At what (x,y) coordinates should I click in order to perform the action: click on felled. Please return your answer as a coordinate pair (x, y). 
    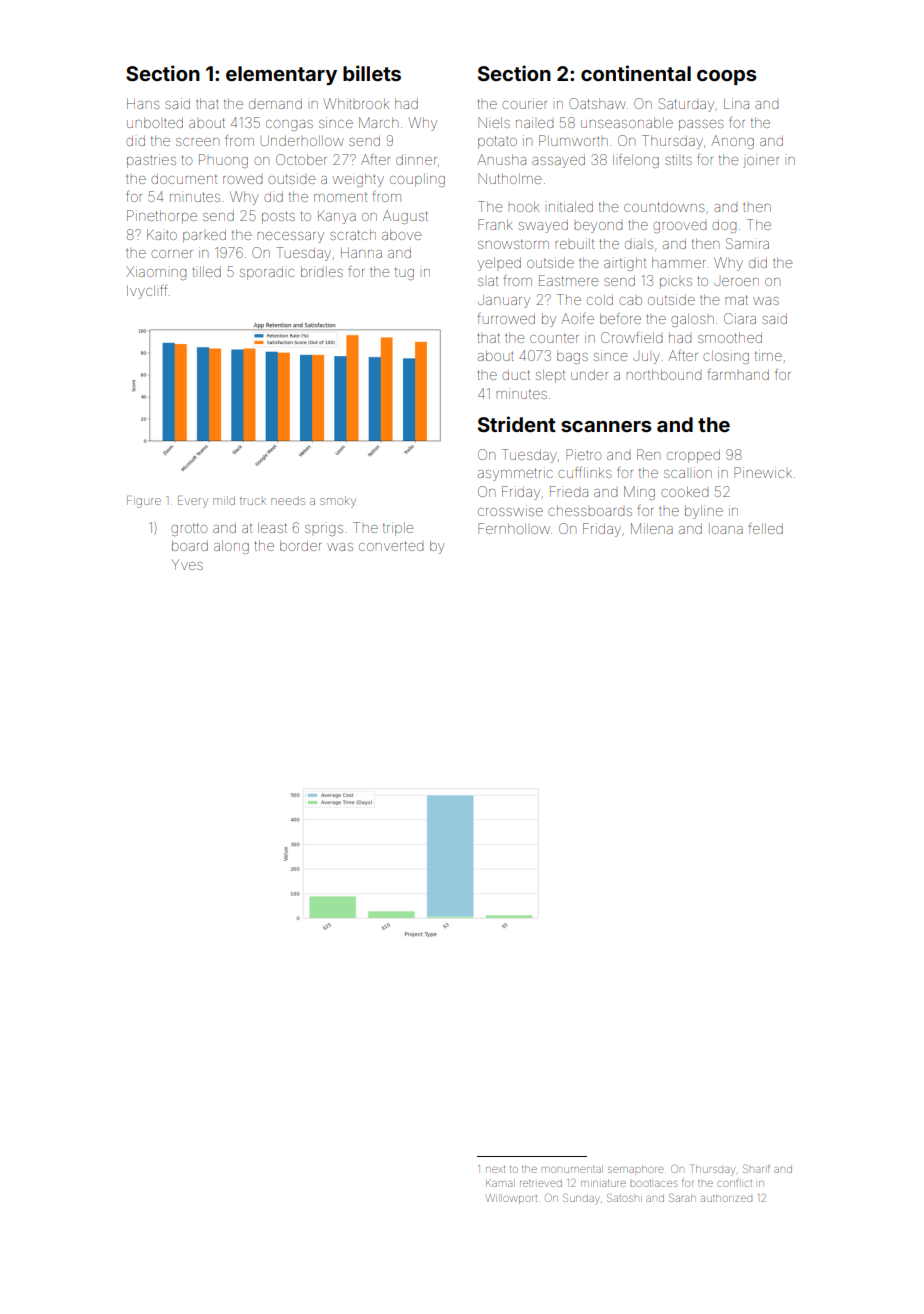
    Looking at the image, I should click on (766, 528).
